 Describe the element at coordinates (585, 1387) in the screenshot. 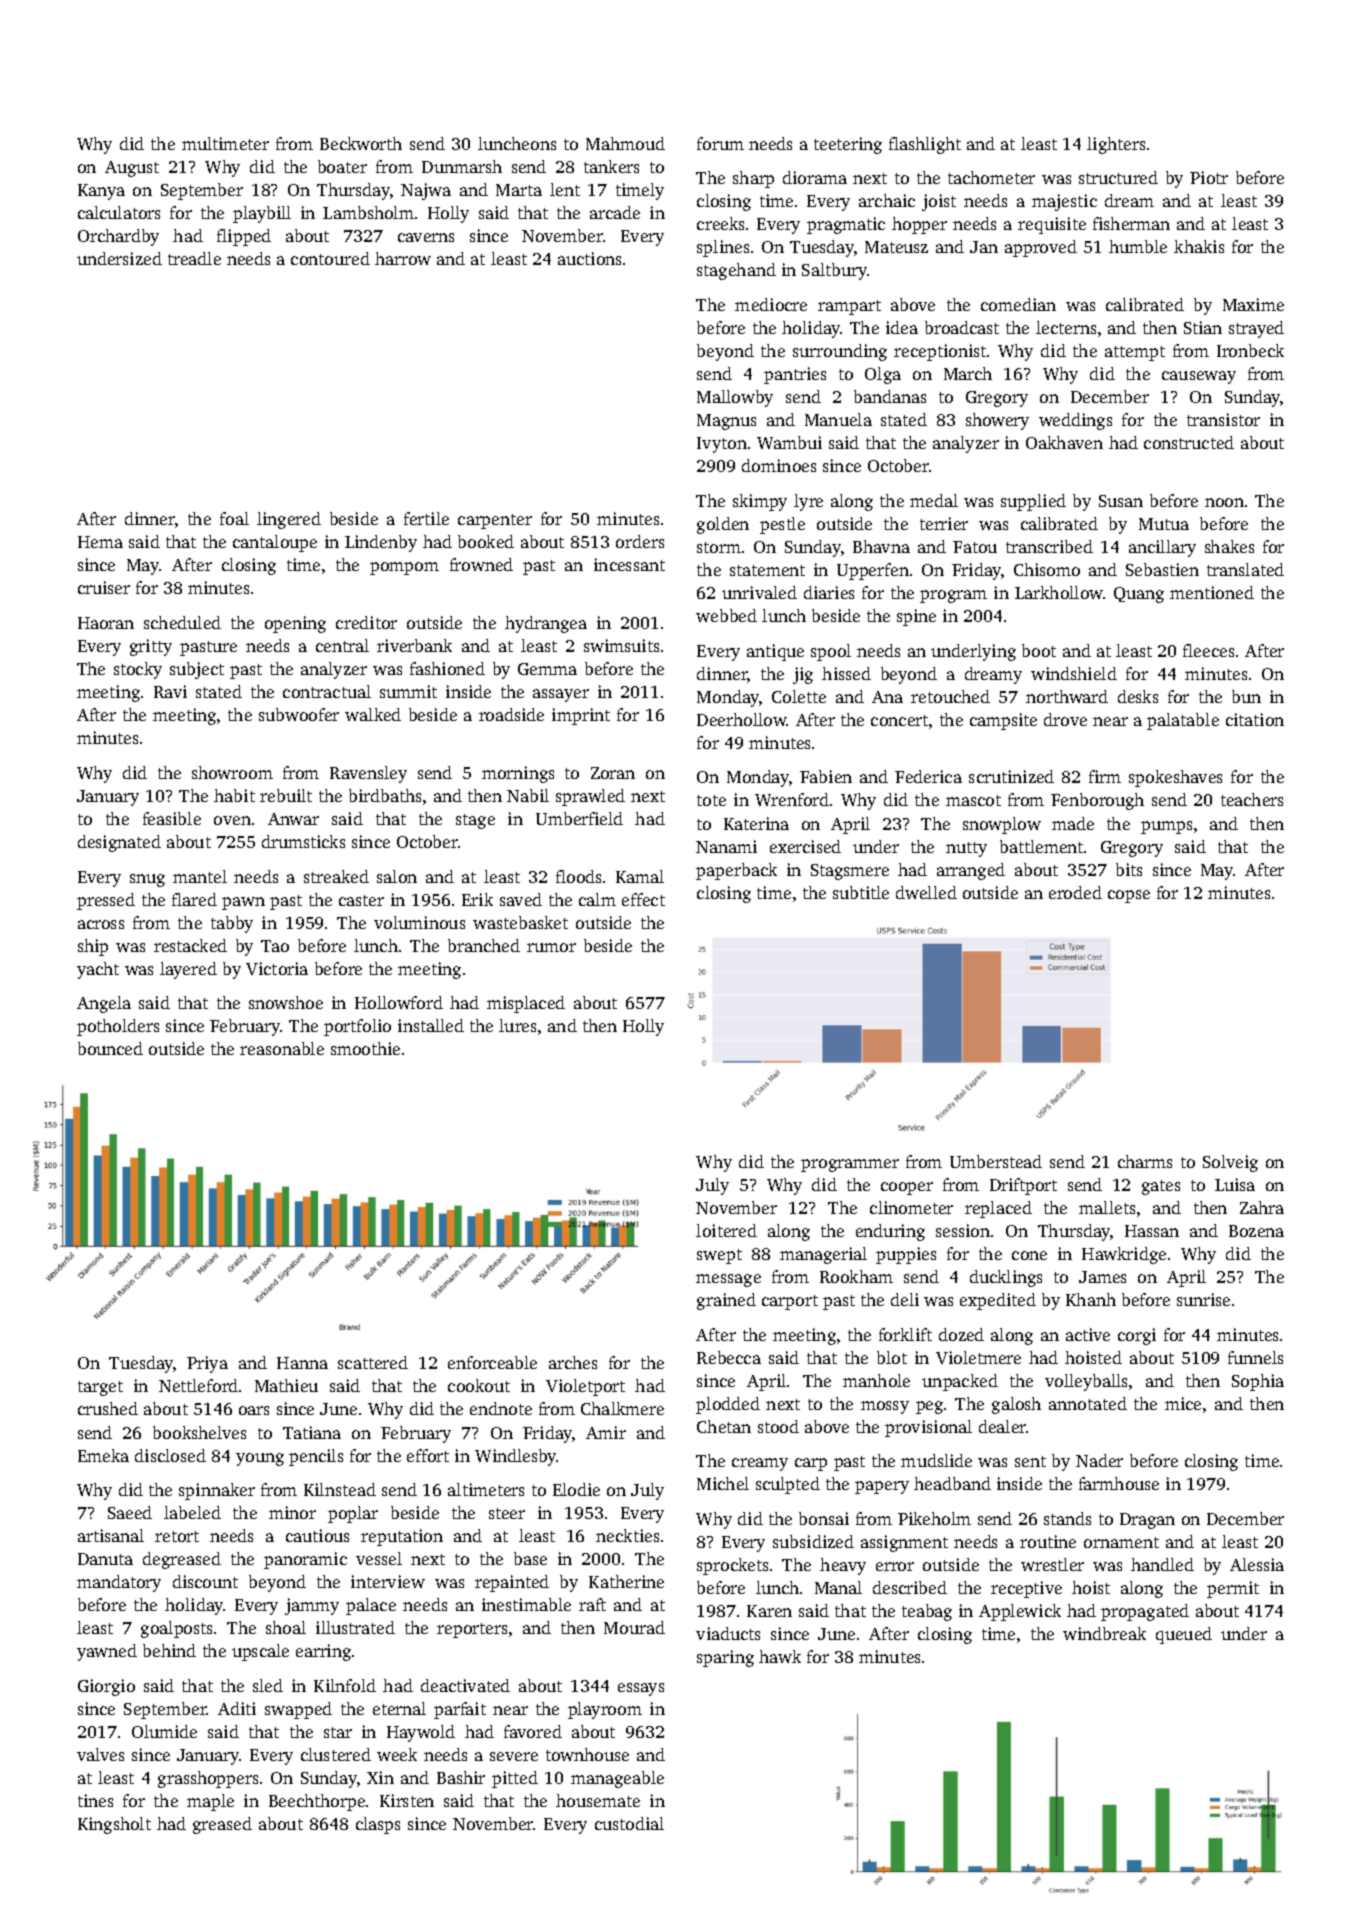

I see `Violetport` at that location.
